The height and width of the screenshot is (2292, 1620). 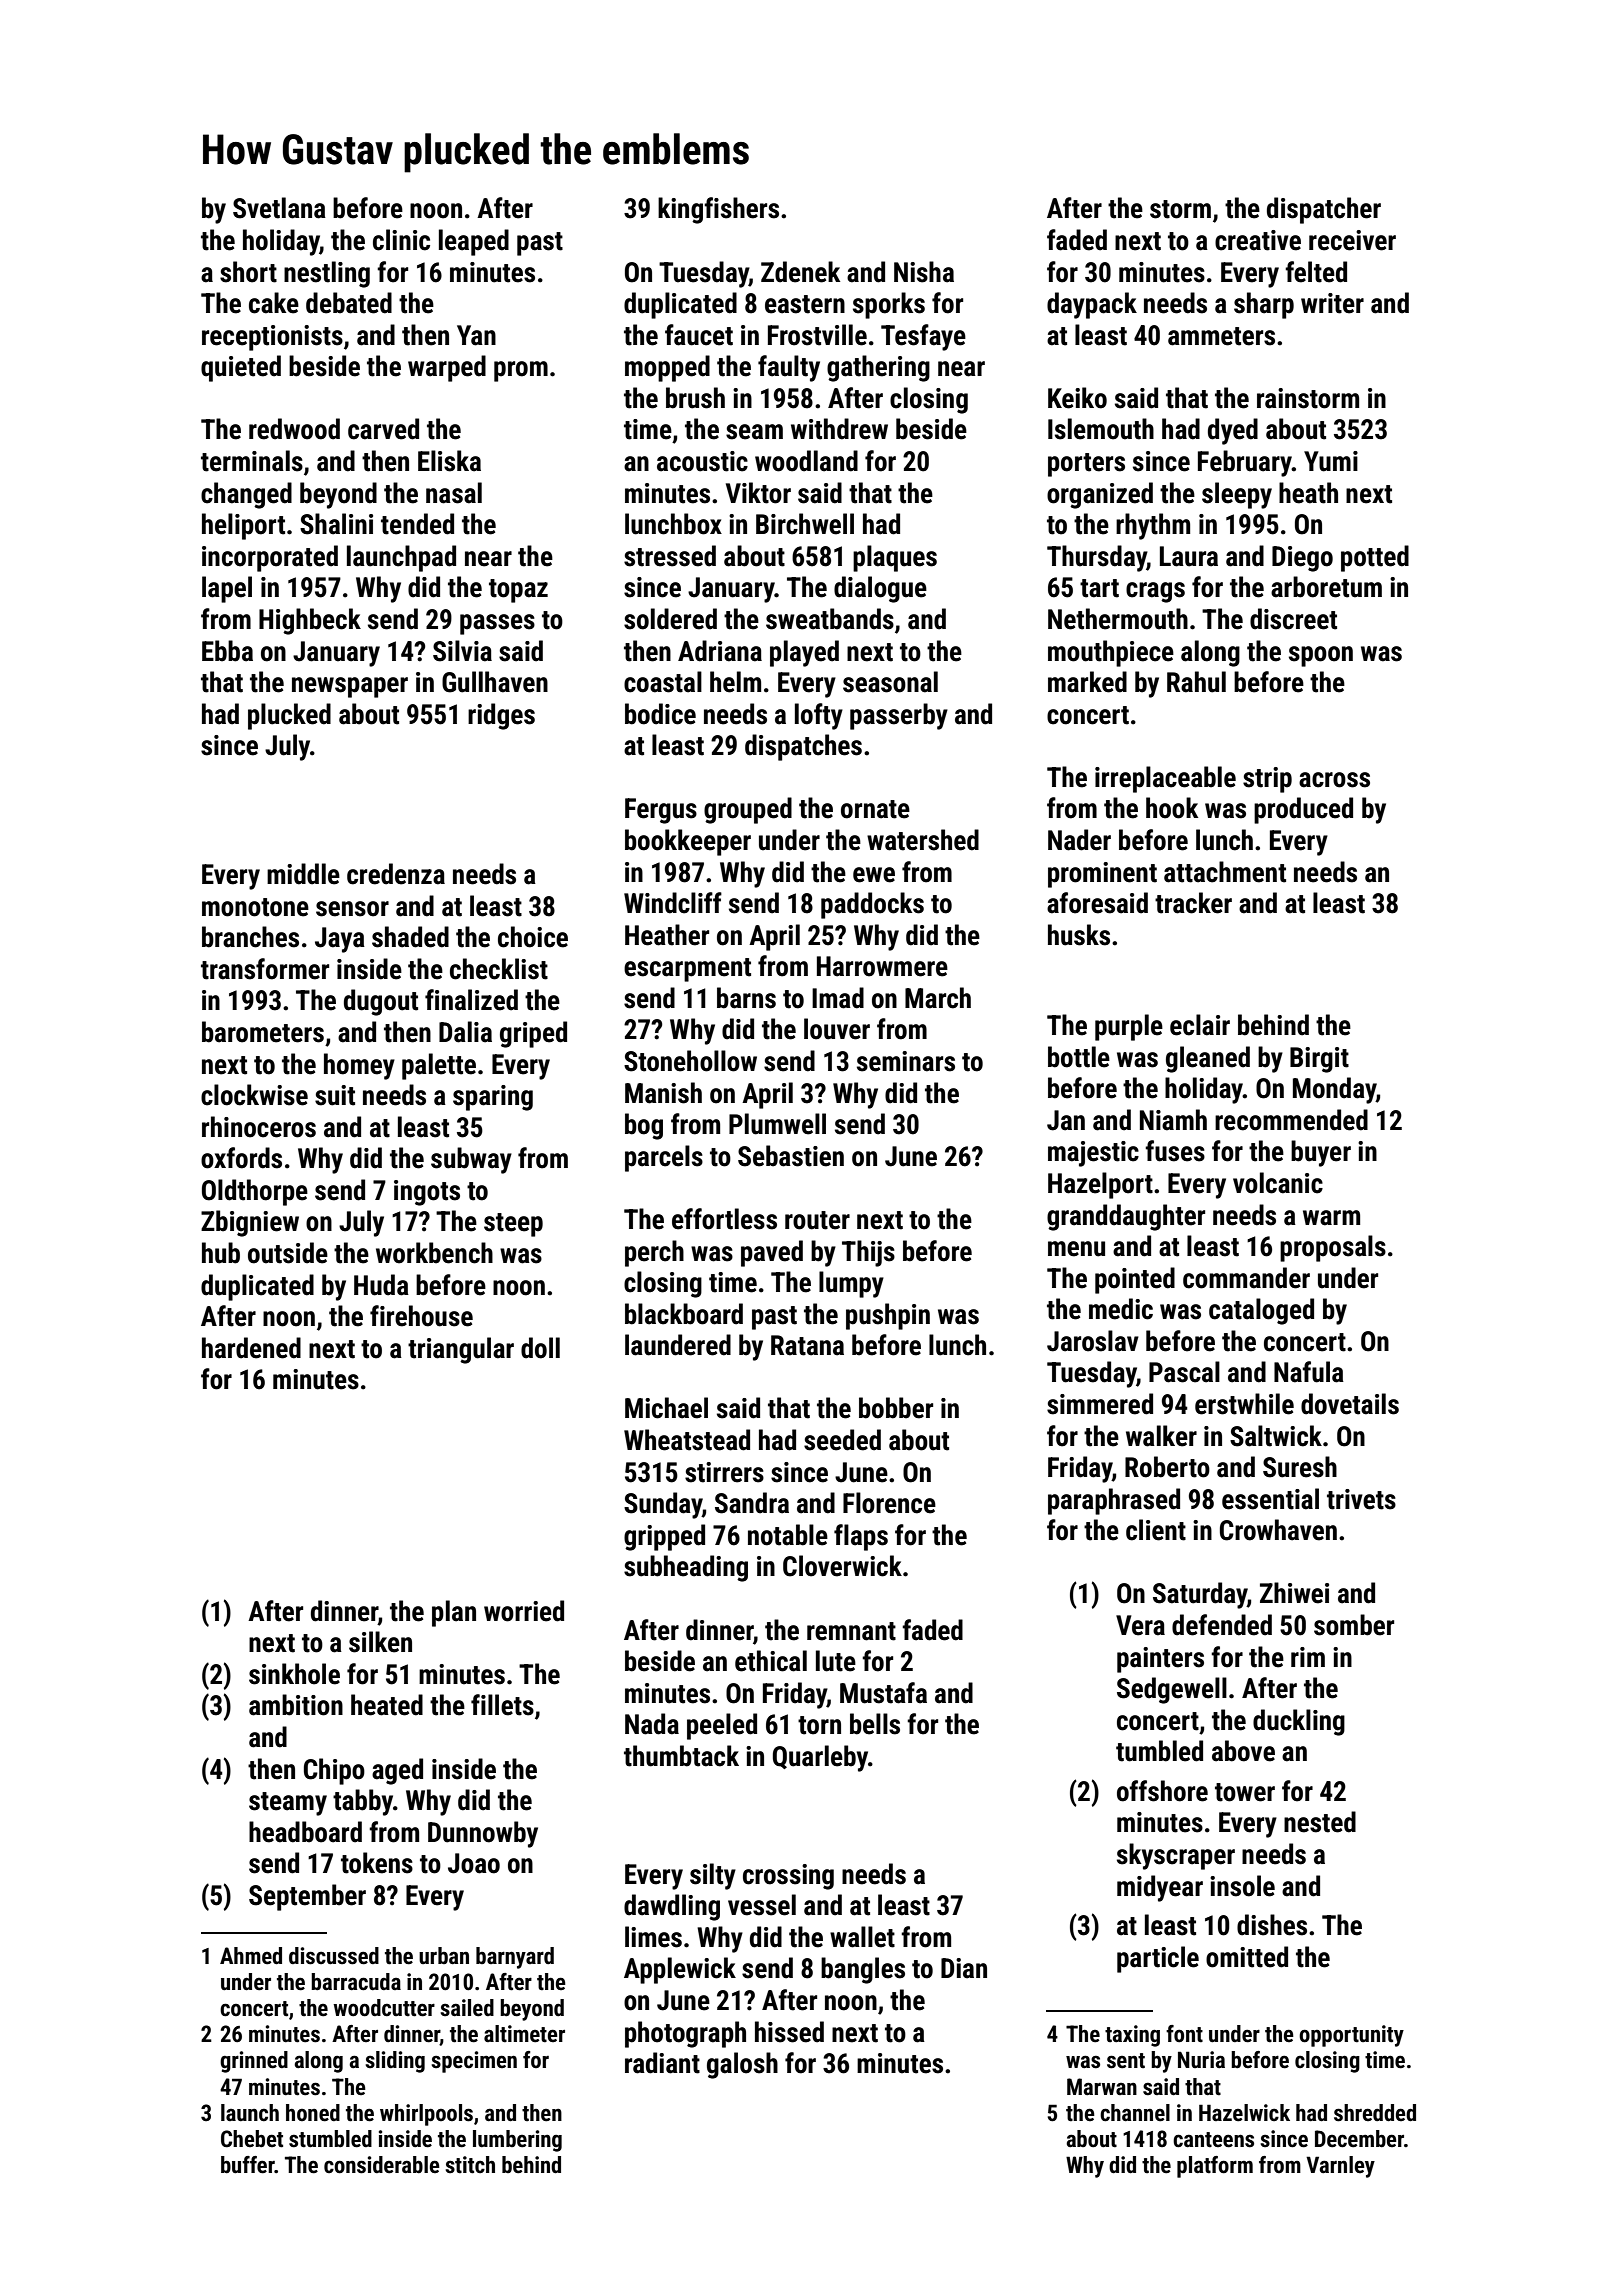 What do you see at coordinates (470, 2165) in the screenshot?
I see `stitch` at bounding box center [470, 2165].
